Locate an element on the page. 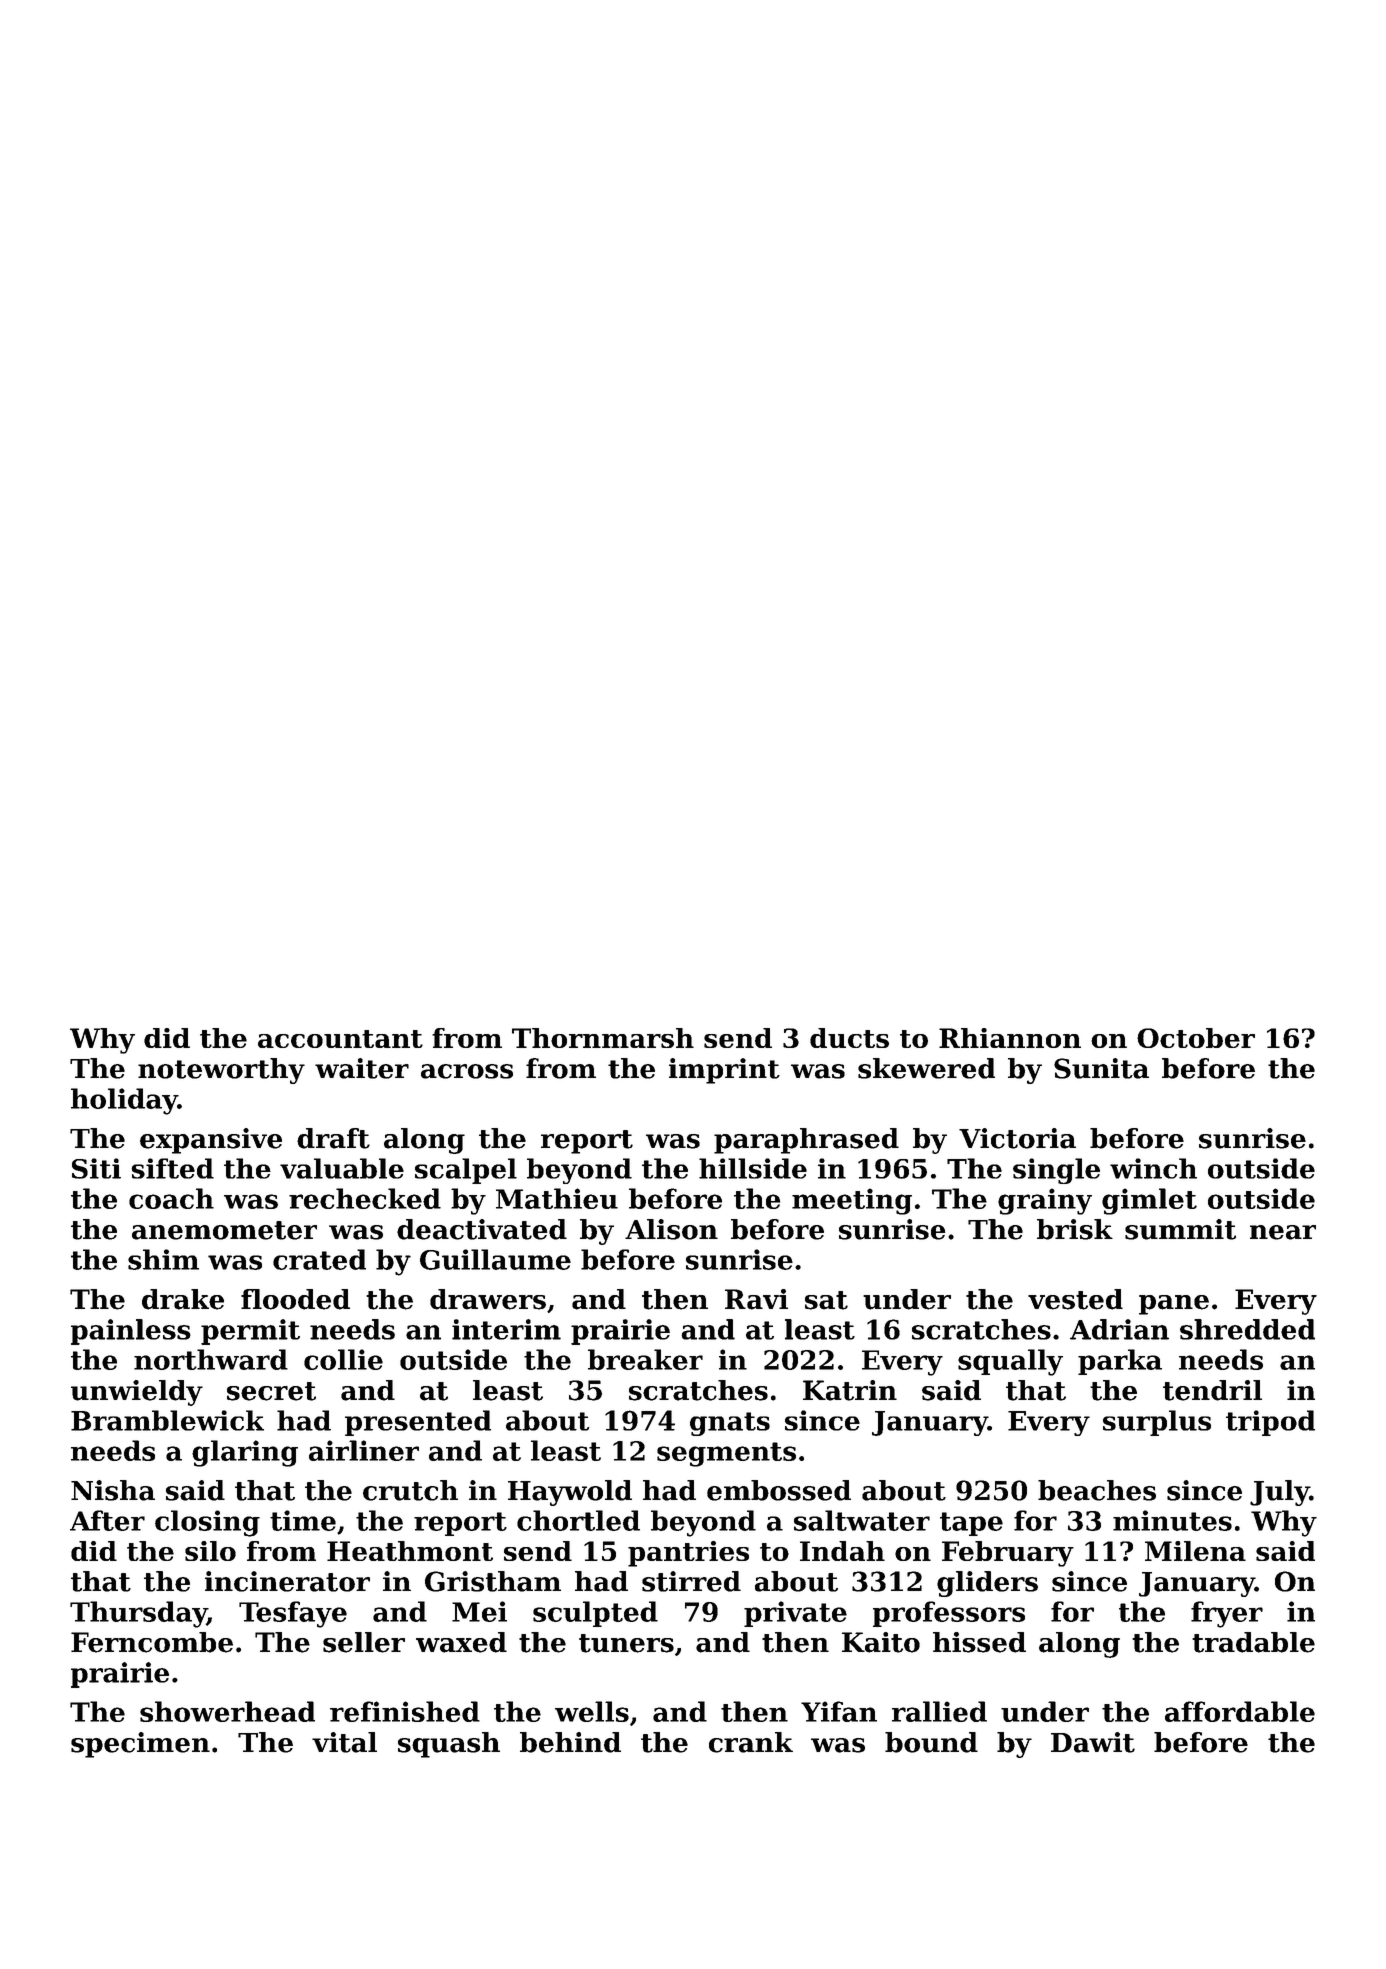  breaker is located at coordinates (645, 1359).
